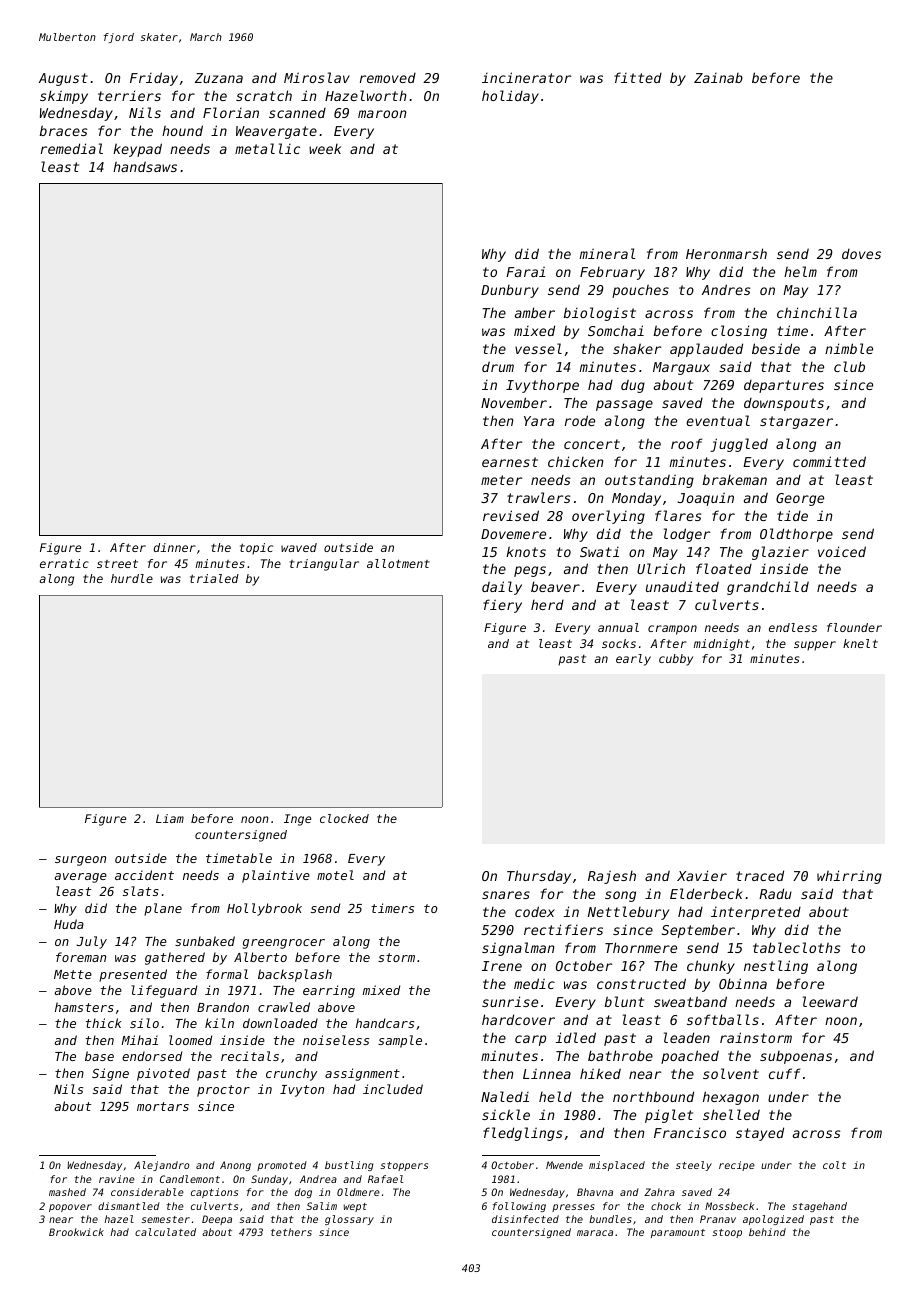 The width and height of the image is (924, 1308). What do you see at coordinates (815, 646) in the image?
I see `supper` at bounding box center [815, 646].
